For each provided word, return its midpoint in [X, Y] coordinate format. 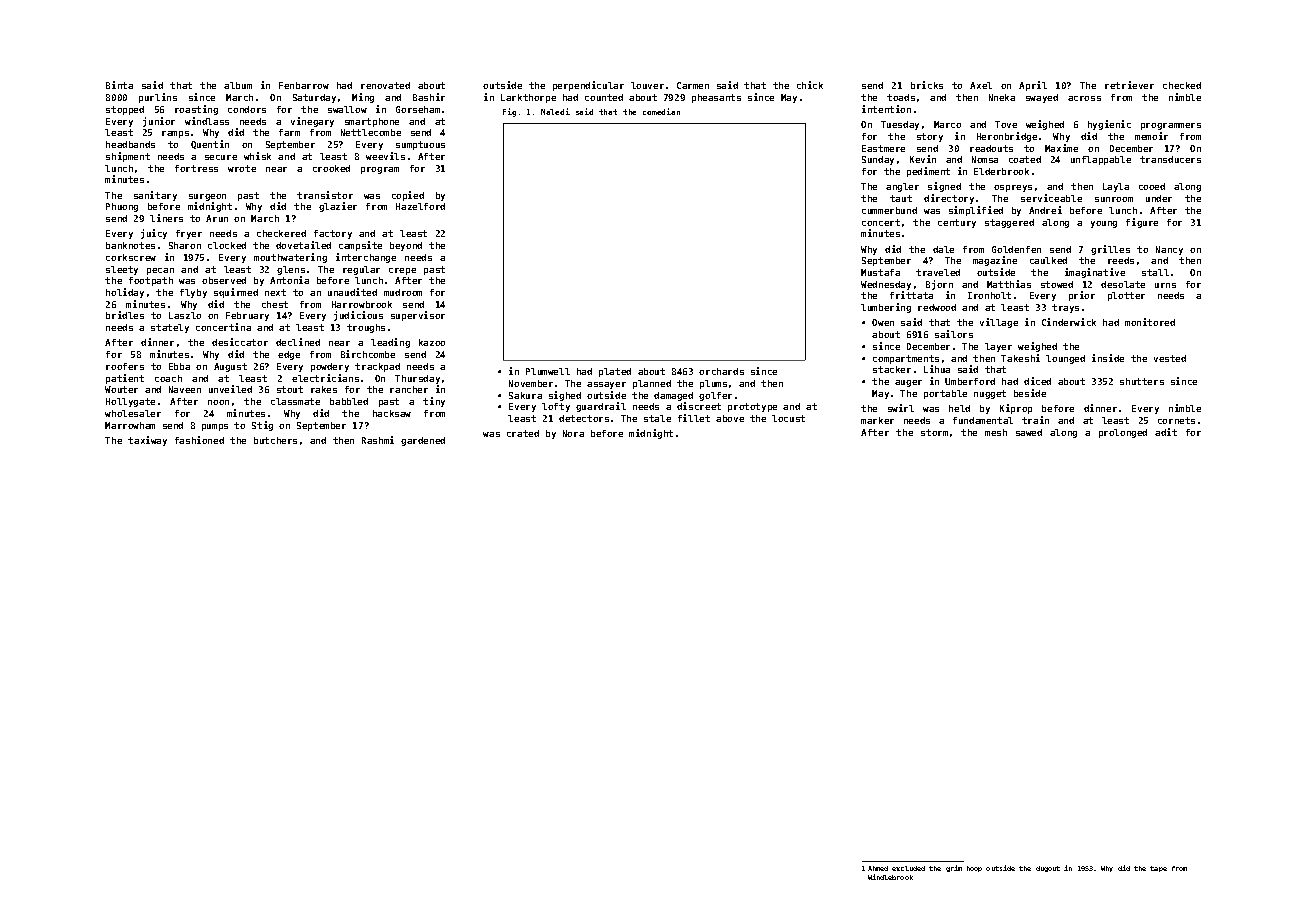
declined [298, 342]
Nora [573, 433]
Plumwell [548, 371]
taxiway [147, 441]
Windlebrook [890, 877]
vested [1170, 358]
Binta [119, 85]
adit [1166, 432]
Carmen [693, 85]
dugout [1048, 869]
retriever [1129, 85]
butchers [275, 440]
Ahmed [878, 868]
